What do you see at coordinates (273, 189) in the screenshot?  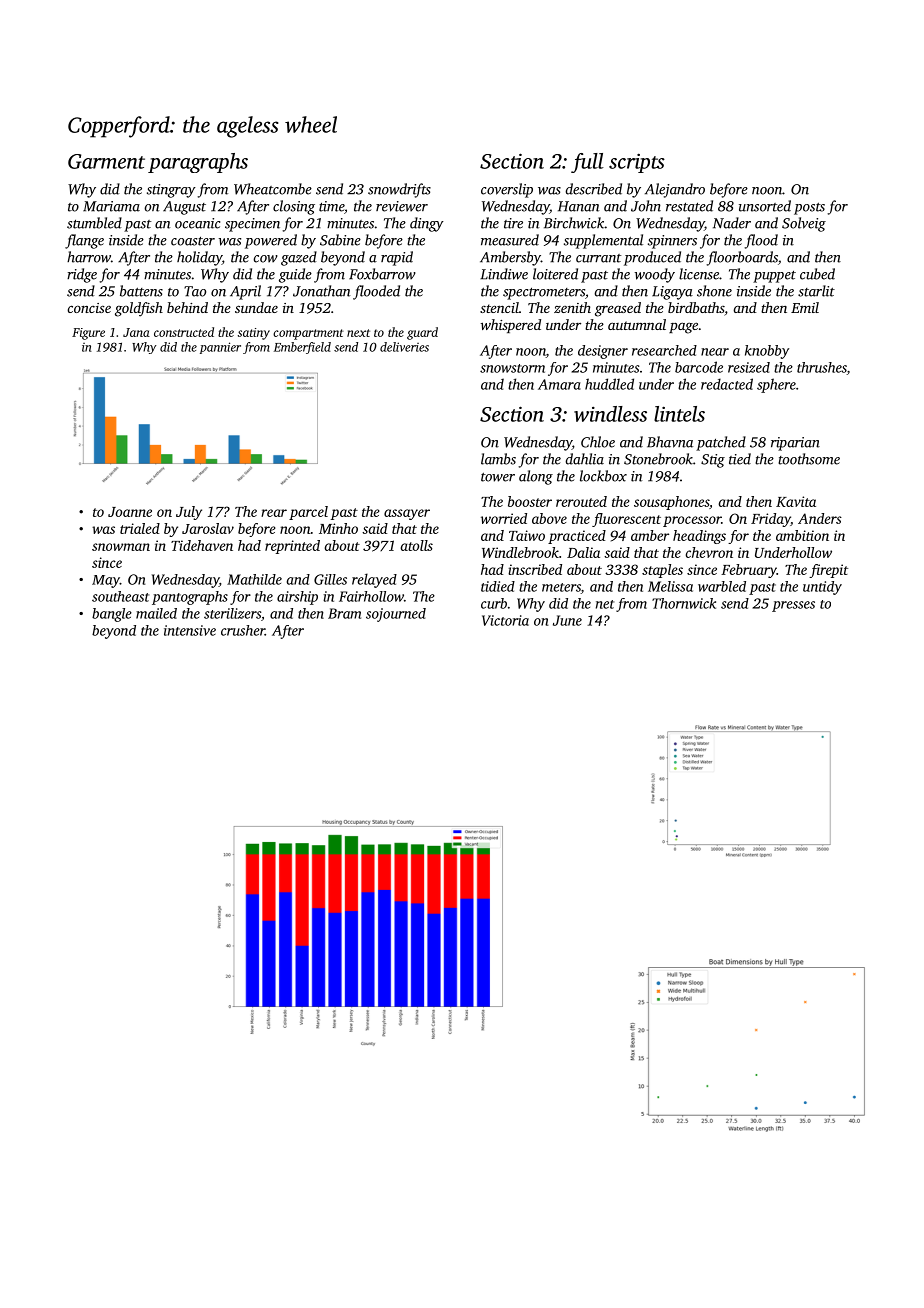 I see `Wheatcombe` at bounding box center [273, 189].
